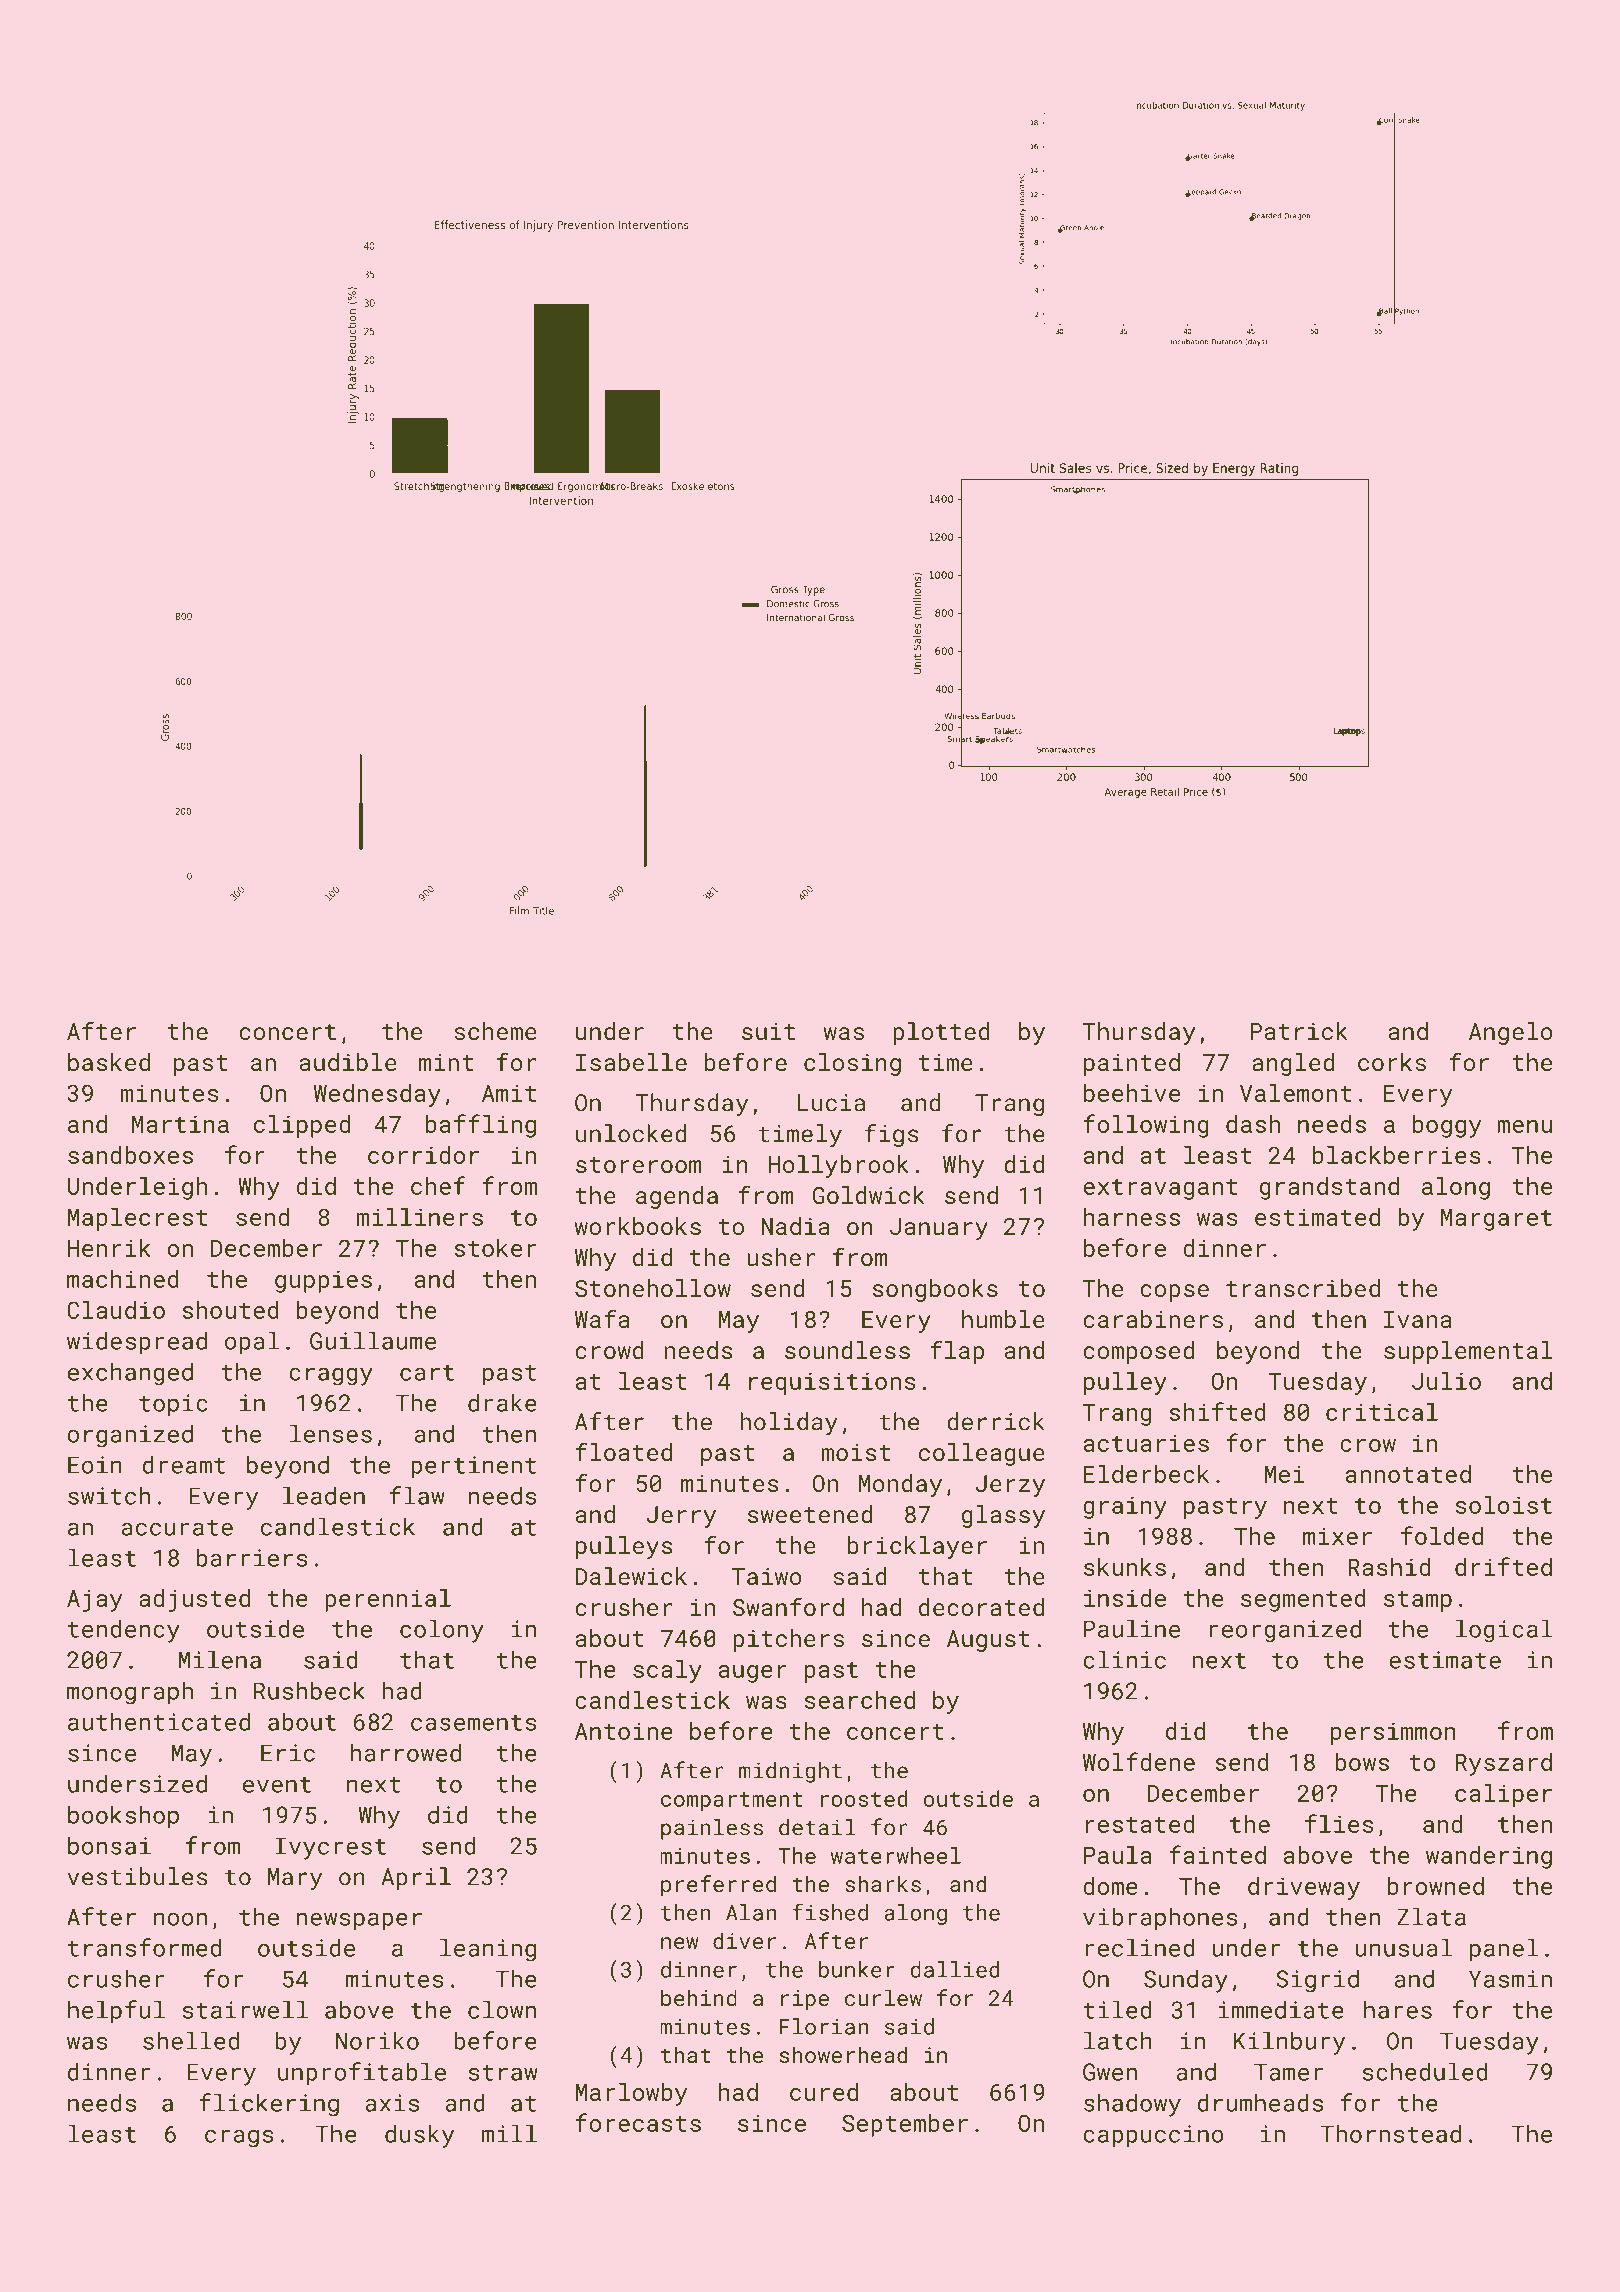 The height and width of the screenshot is (2292, 1620). Describe the element at coordinates (868, 1195) in the screenshot. I see `Goldwick` at that location.
